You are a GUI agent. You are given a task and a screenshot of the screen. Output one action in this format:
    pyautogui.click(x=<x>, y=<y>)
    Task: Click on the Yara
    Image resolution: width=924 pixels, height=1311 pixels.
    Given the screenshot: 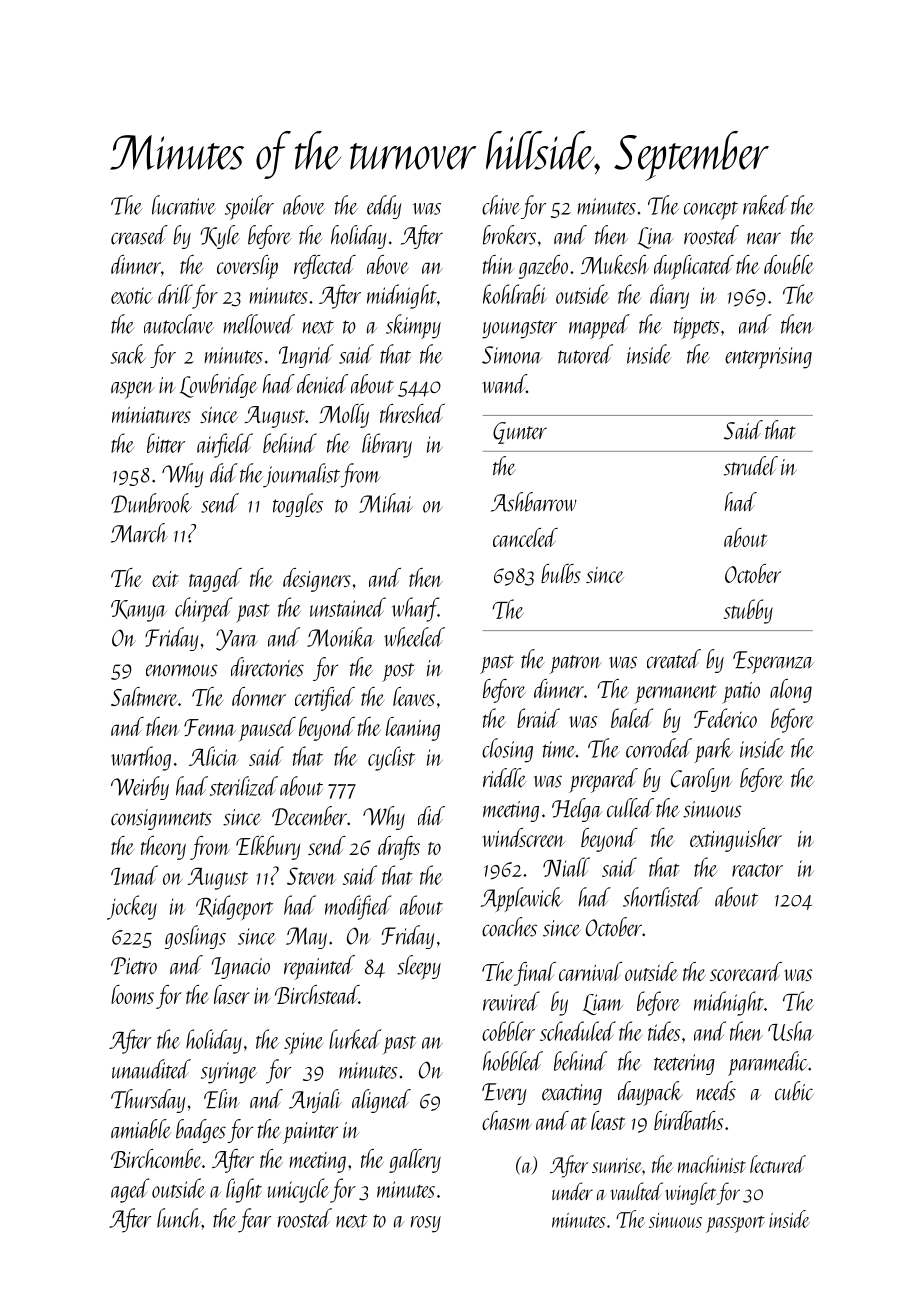 What is the action you would take?
    pyautogui.click(x=237, y=640)
